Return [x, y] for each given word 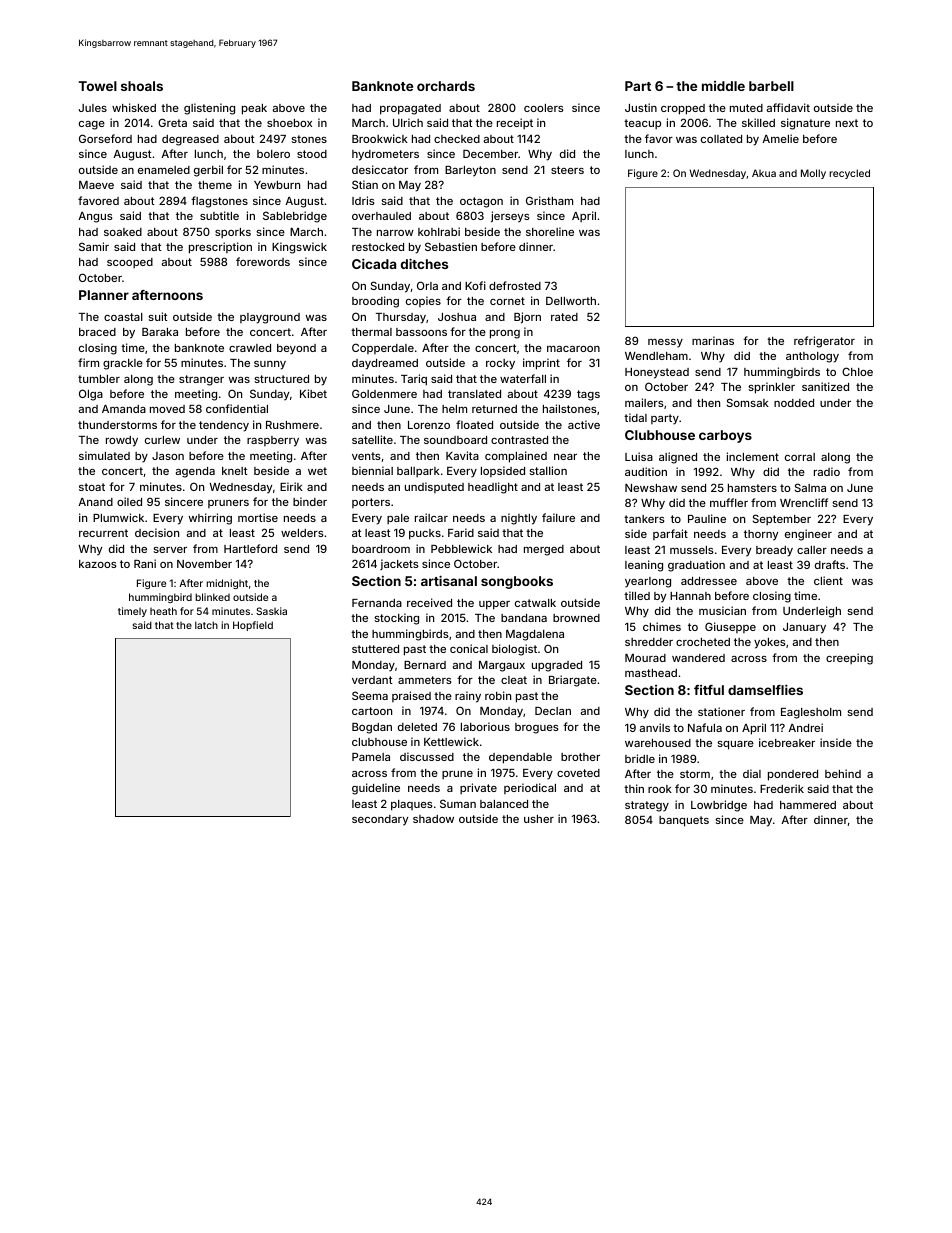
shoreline [550, 231]
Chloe [857, 371]
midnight [227, 584]
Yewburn [277, 185]
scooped [130, 263]
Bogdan [372, 728]
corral [800, 457]
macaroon [573, 349]
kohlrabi [439, 231]
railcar [431, 517]
